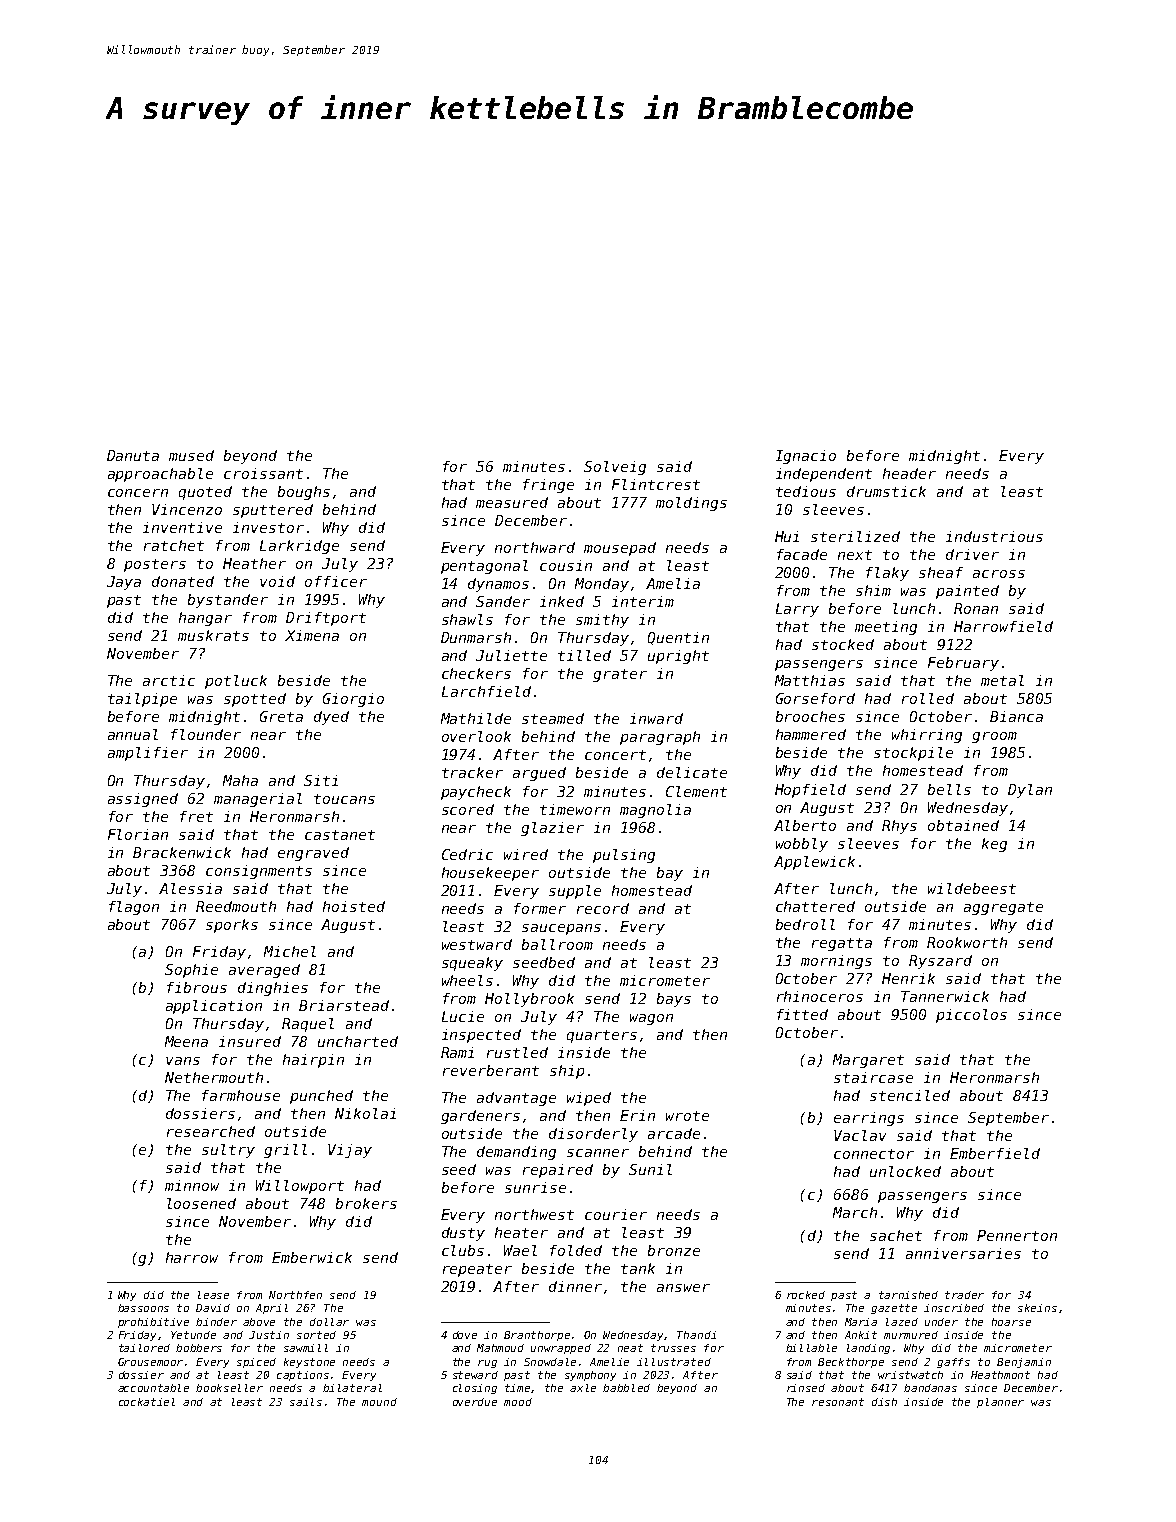  Describe the element at coordinates (241, 1095) in the document. I see `farmhouse` at that location.
